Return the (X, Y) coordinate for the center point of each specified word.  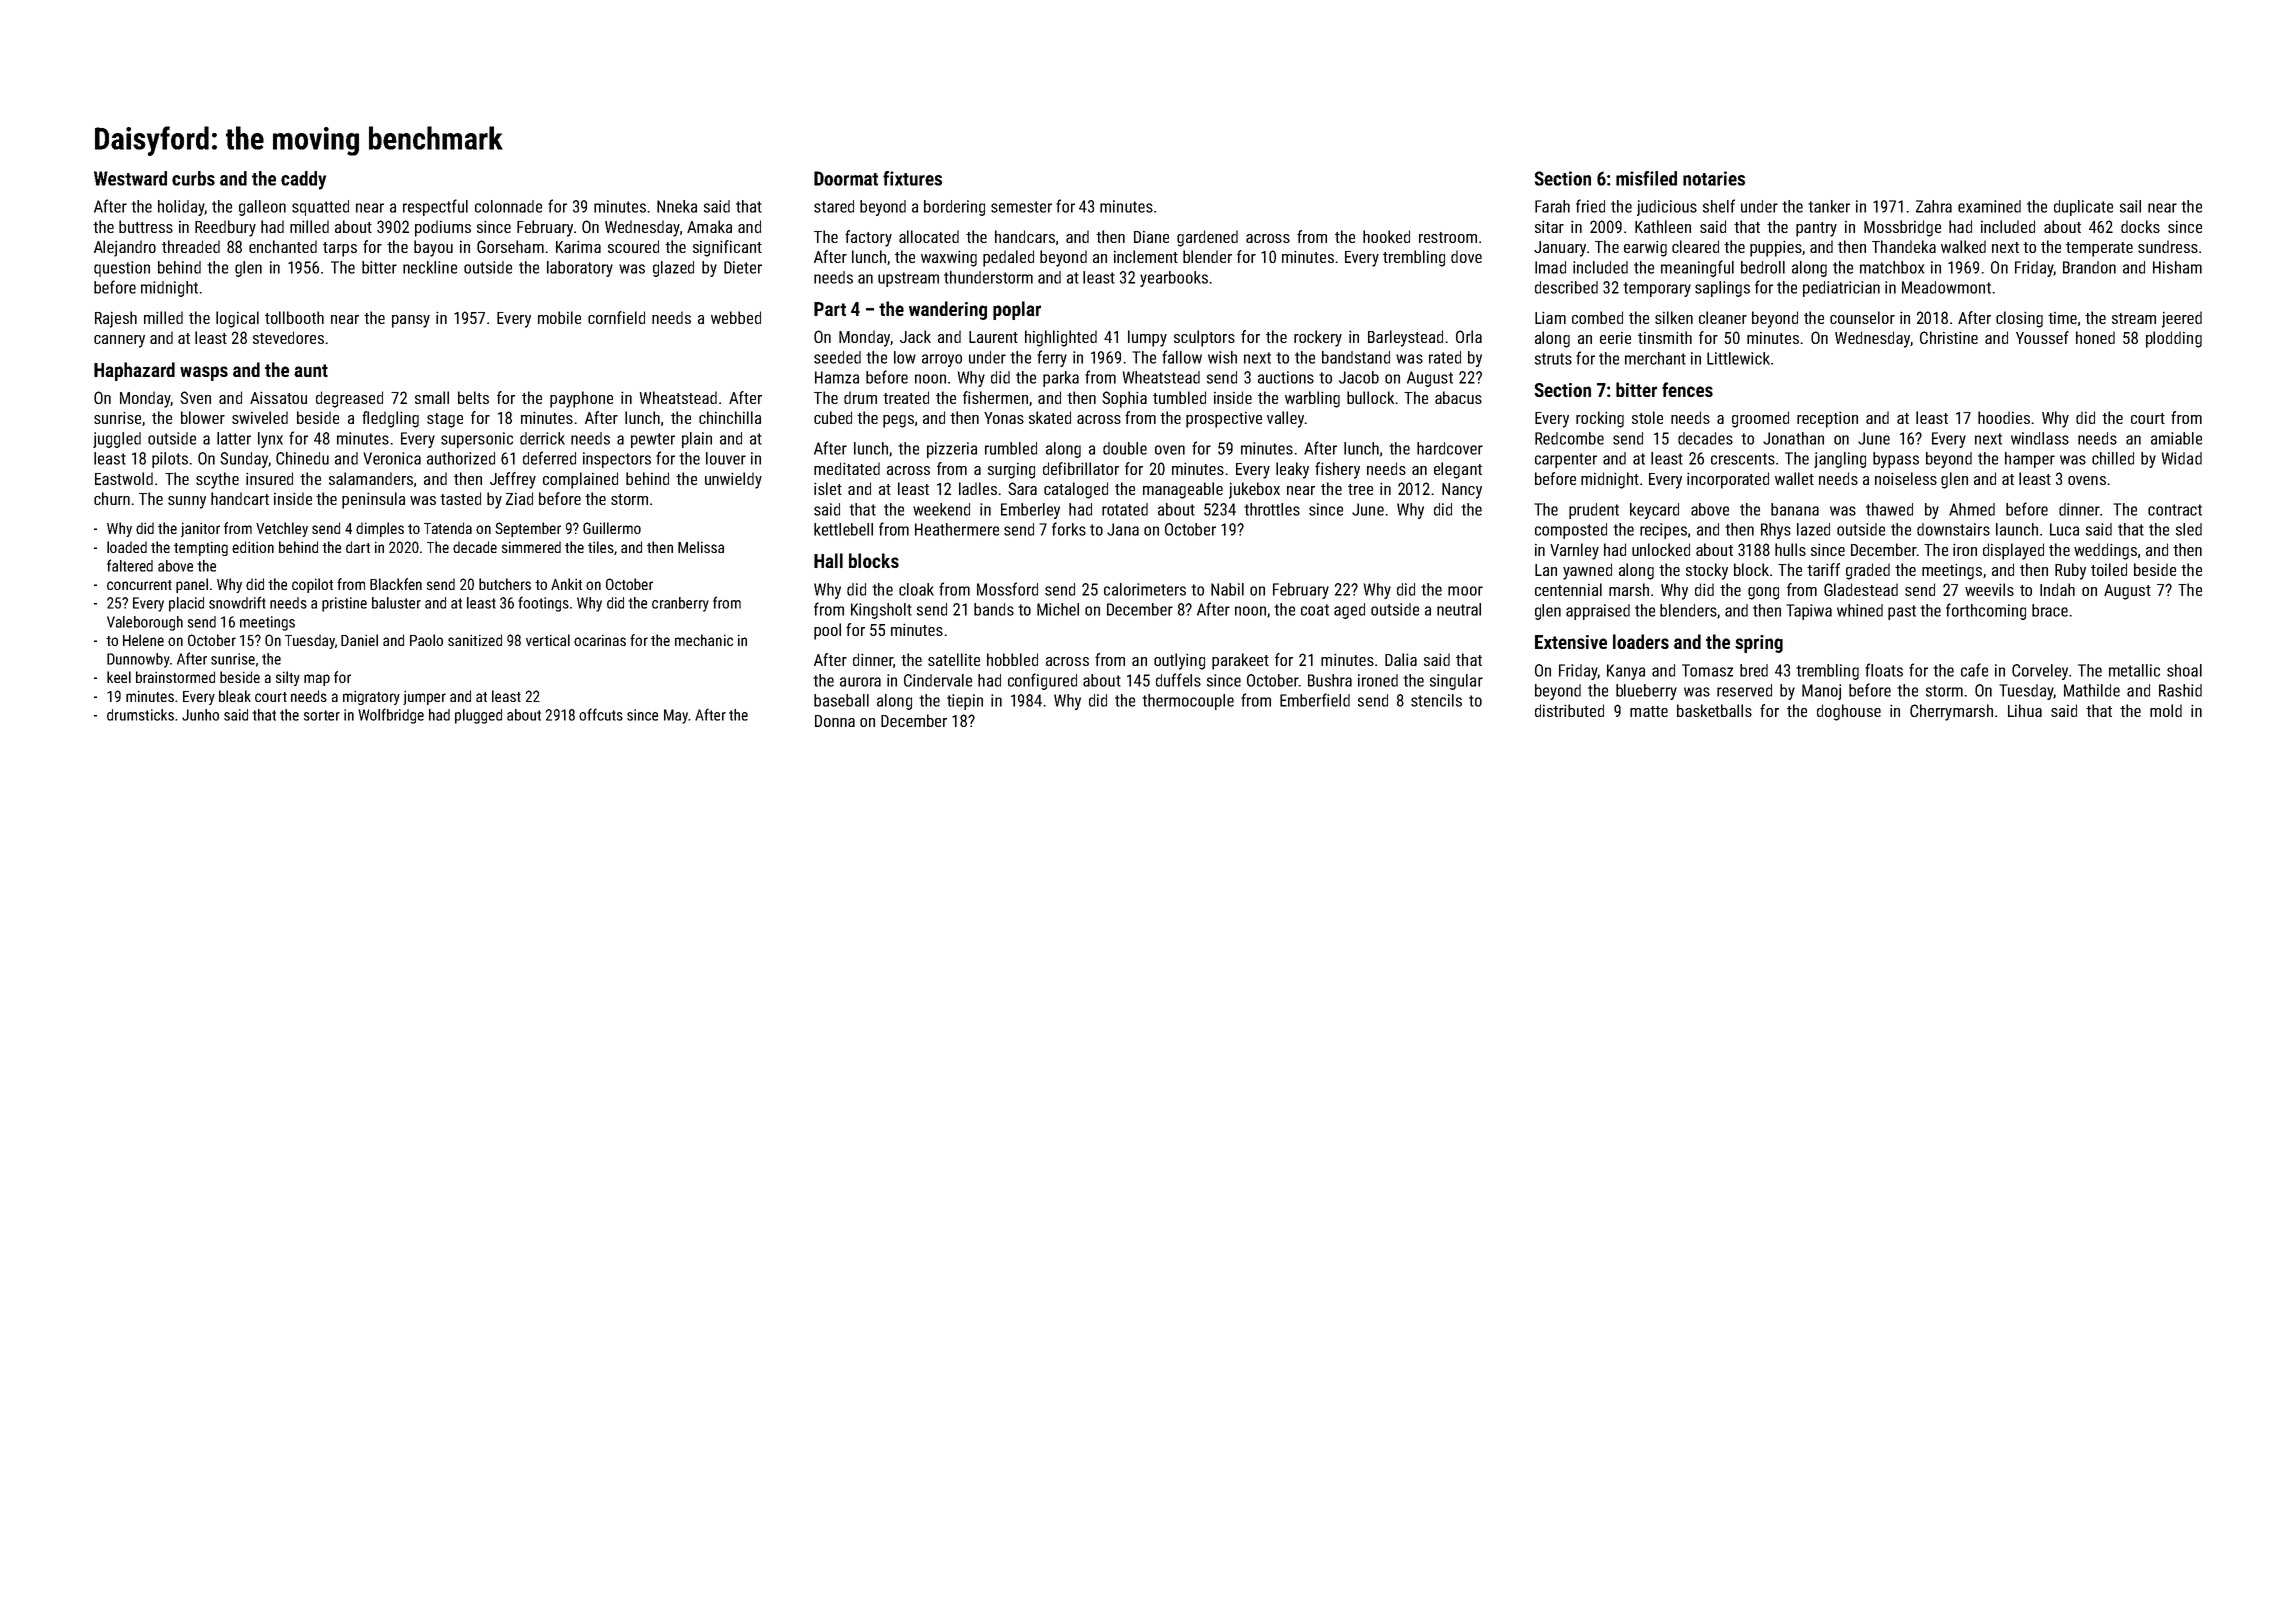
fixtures (912, 178)
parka (1061, 379)
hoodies (2004, 417)
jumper (424, 697)
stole (1647, 417)
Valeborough (145, 623)
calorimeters (1145, 589)
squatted (320, 208)
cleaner (1723, 317)
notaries (1714, 178)
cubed (833, 417)
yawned (1587, 571)
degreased (349, 399)
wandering (948, 310)
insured (269, 478)
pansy (411, 321)
